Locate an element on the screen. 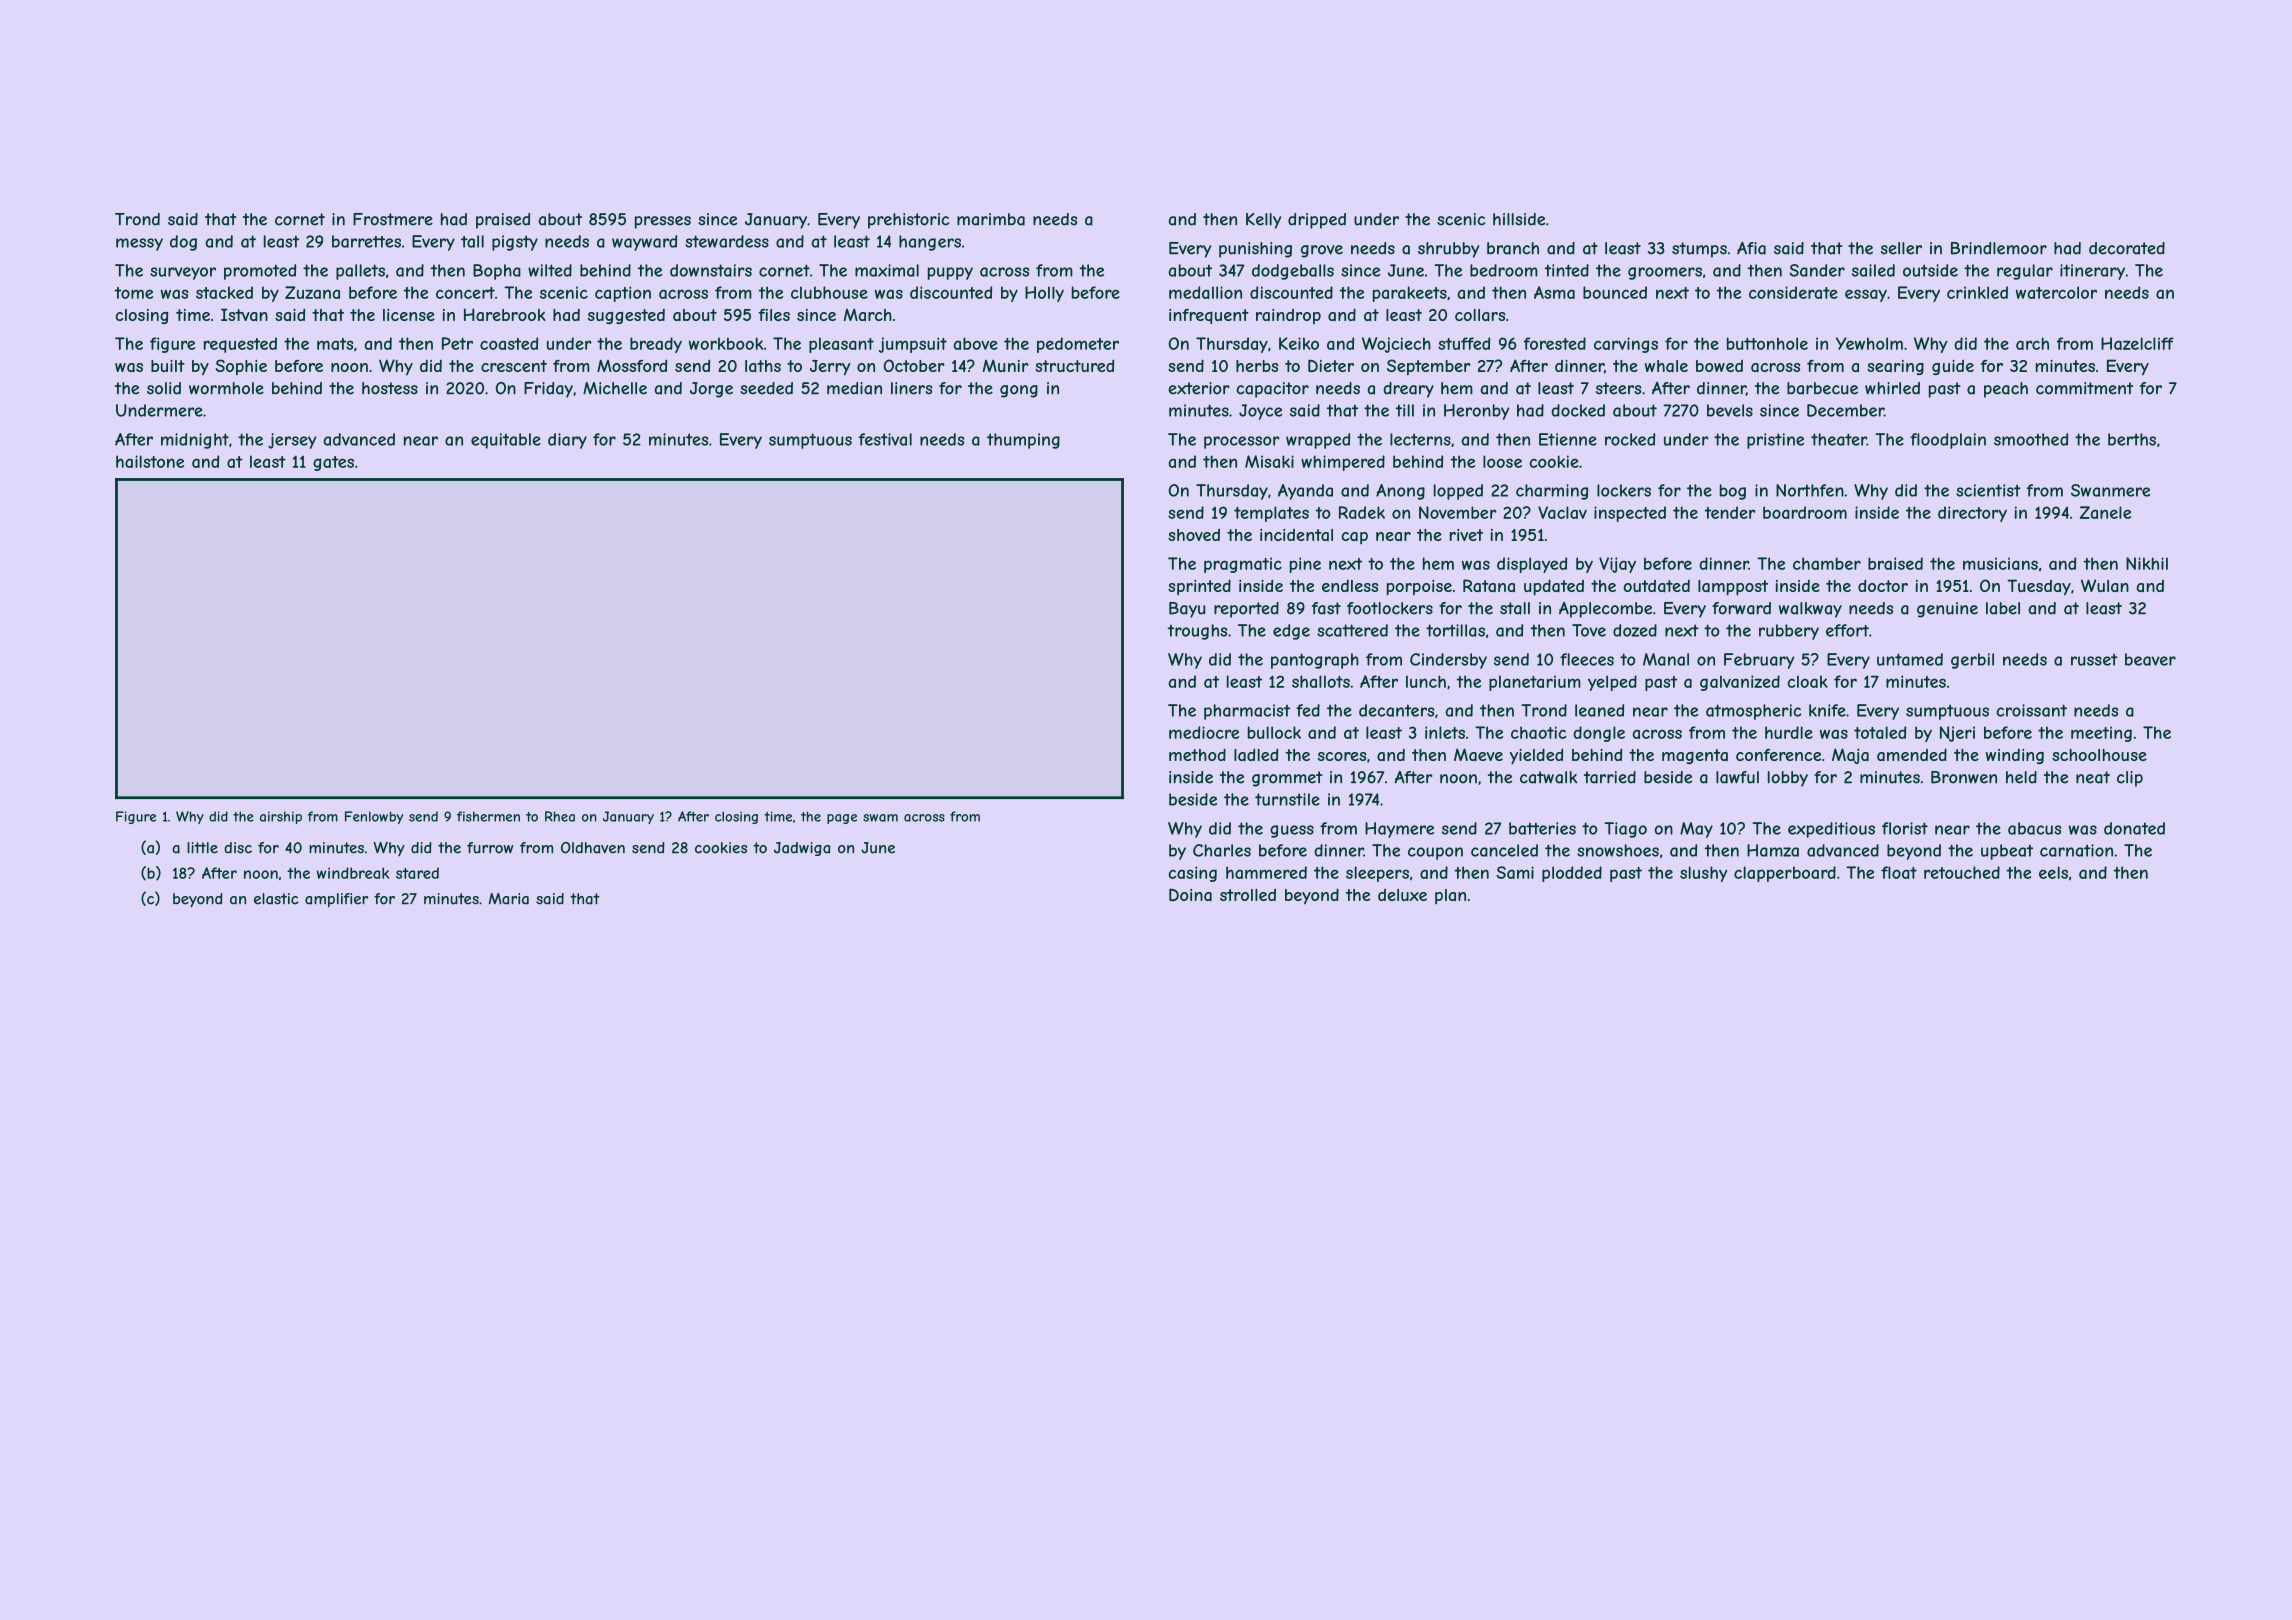 The height and width of the screenshot is (1620, 2292). equitable is located at coordinates (506, 441).
